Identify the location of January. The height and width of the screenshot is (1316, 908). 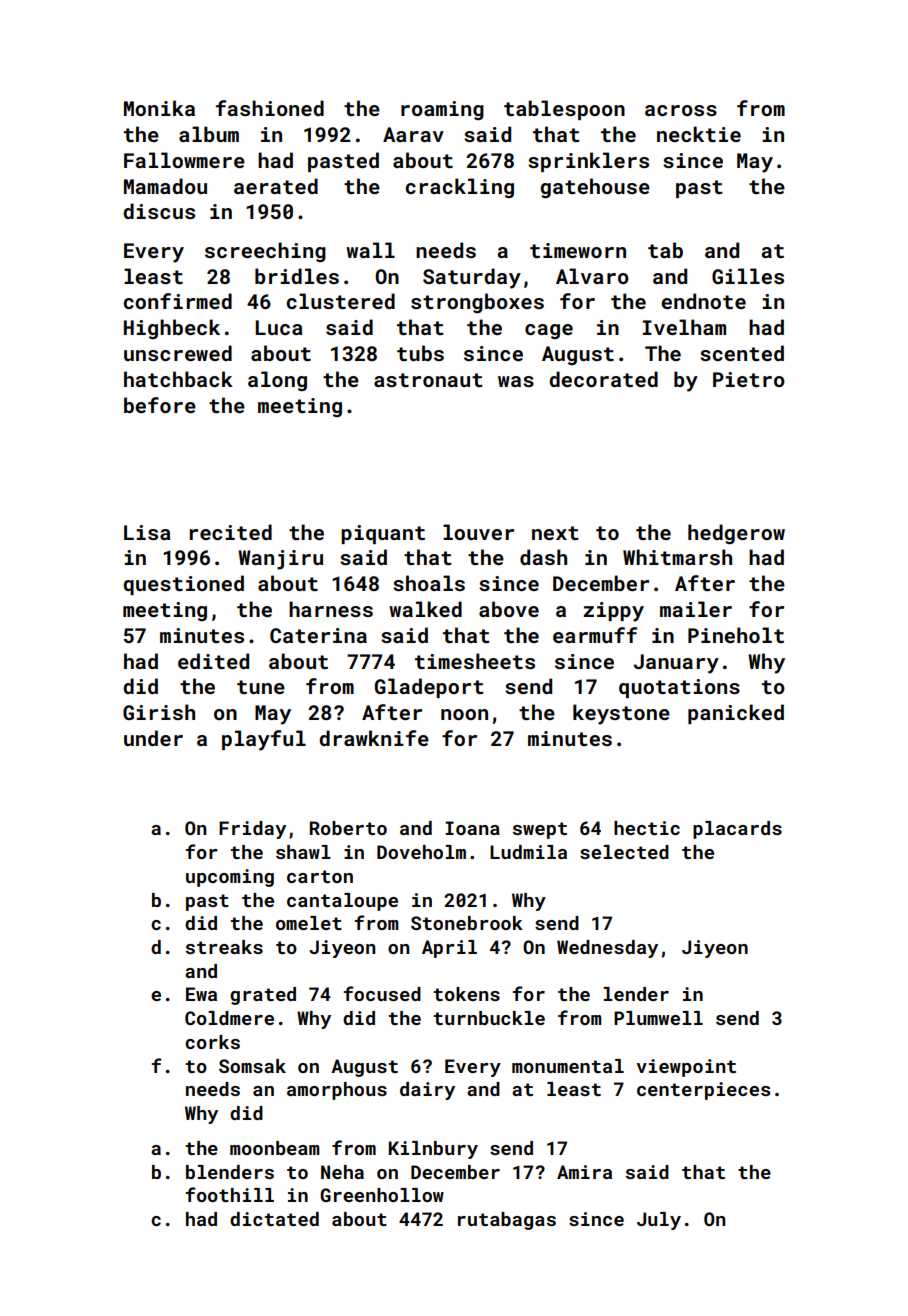
(676, 664).
